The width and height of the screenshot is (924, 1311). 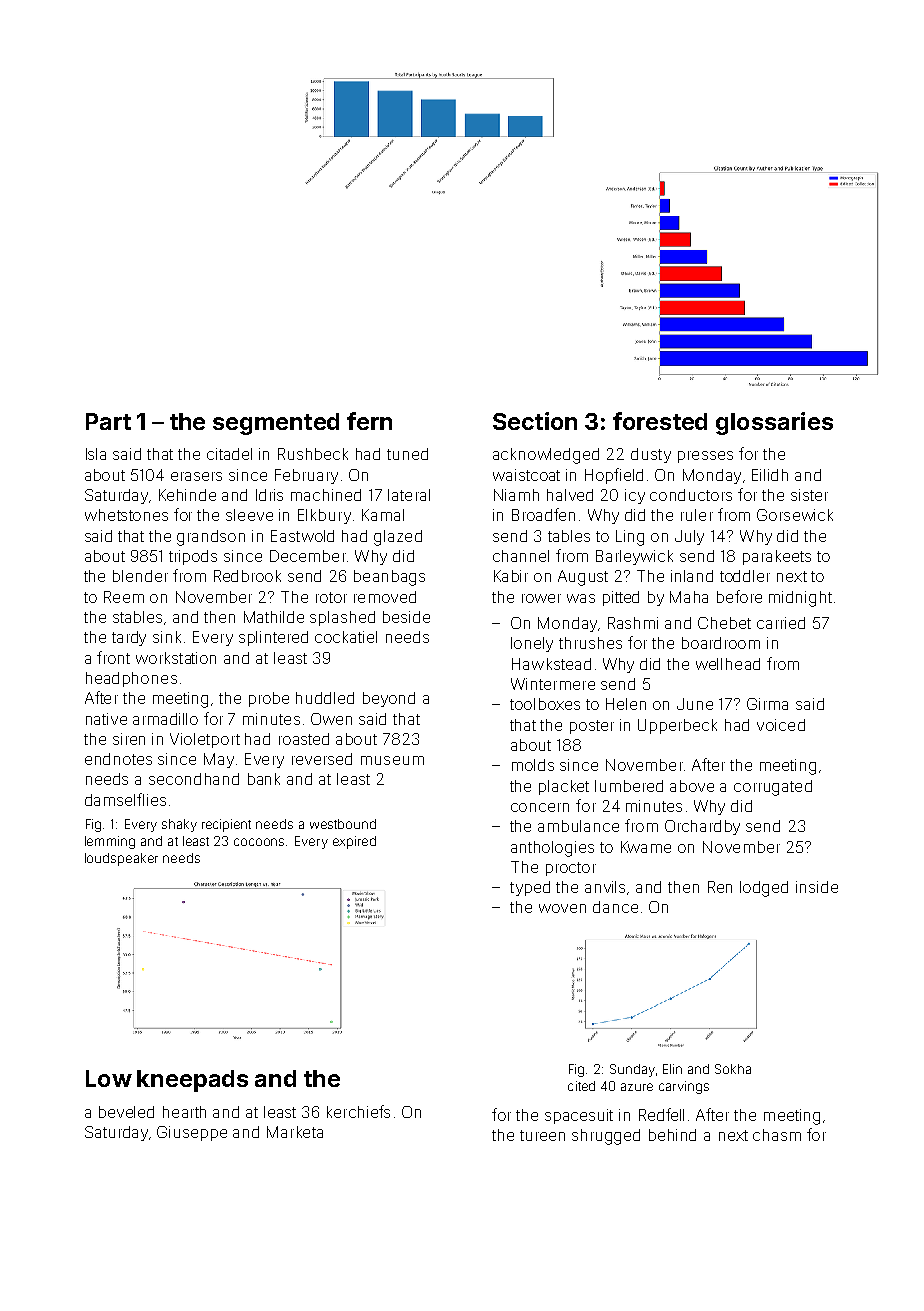 I want to click on woven, so click(x=562, y=908).
